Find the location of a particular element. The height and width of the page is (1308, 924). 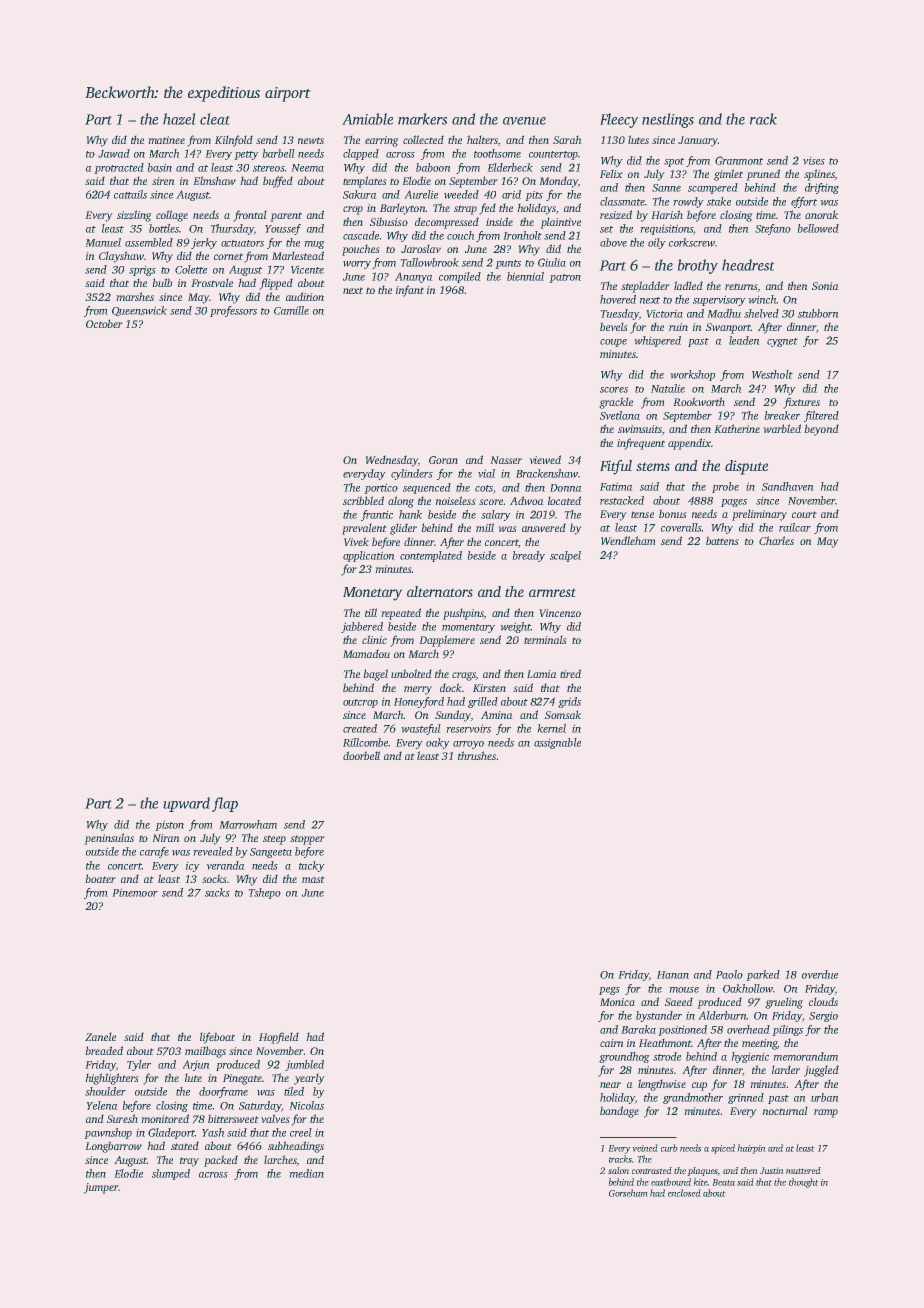

audition is located at coordinates (305, 296).
